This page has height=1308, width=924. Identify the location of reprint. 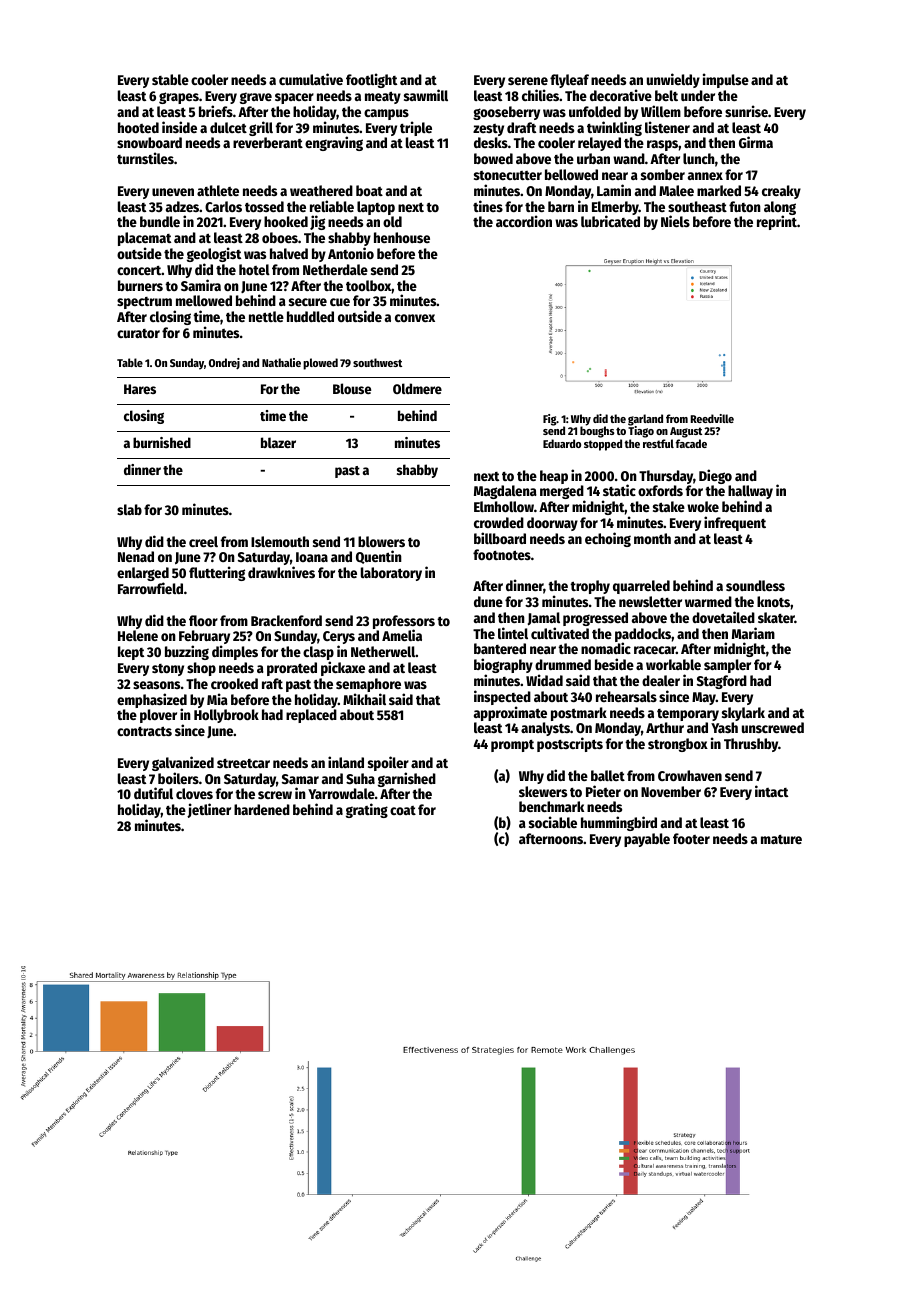
(777, 223).
